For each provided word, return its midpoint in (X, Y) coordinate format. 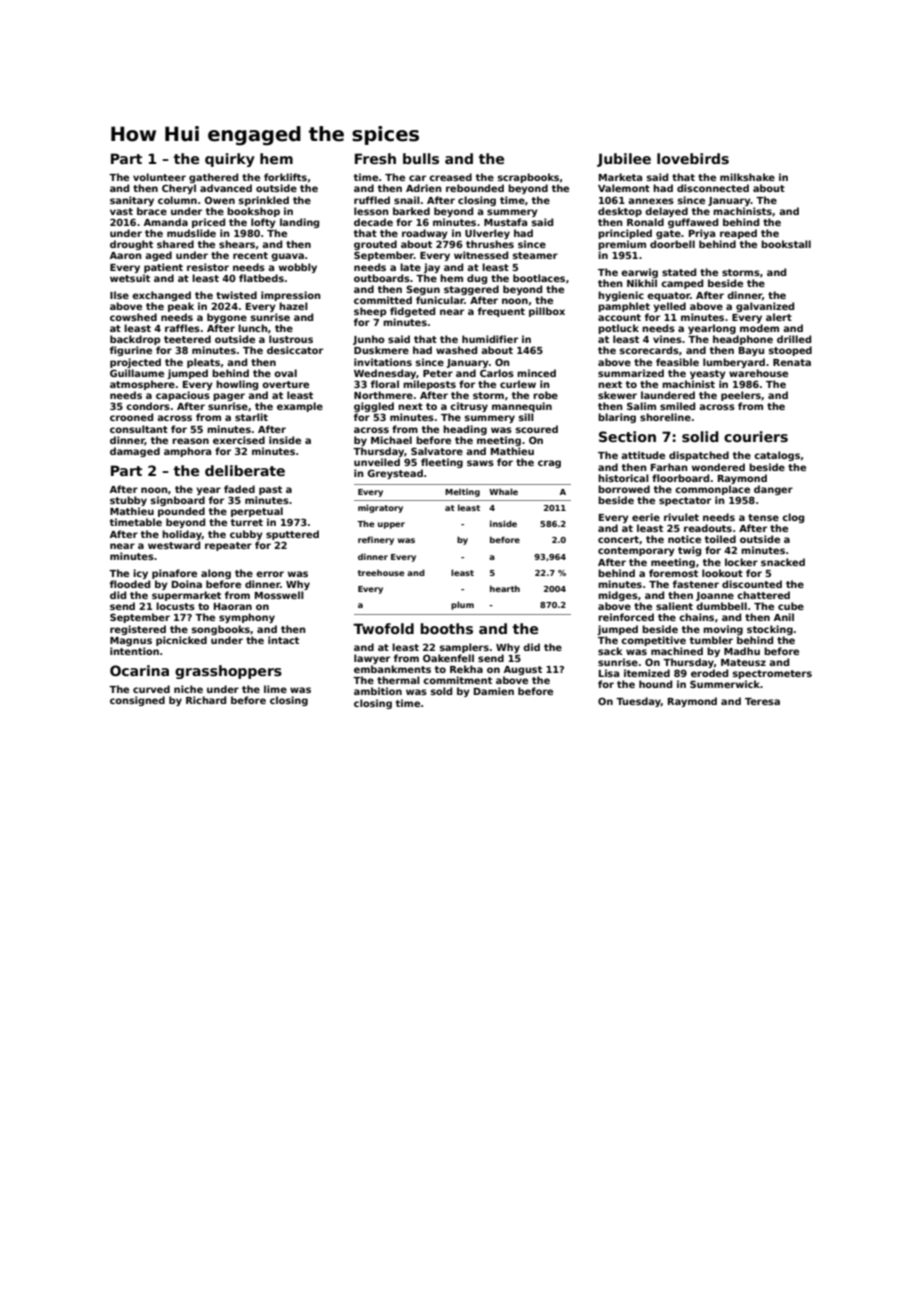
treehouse (381, 572)
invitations (383, 362)
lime (275, 689)
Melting (462, 492)
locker (741, 562)
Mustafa (505, 222)
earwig (639, 273)
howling (237, 385)
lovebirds (693, 158)
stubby (128, 501)
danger (773, 490)
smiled (677, 406)
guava (287, 257)
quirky (230, 160)
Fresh (375, 158)
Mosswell (279, 595)
